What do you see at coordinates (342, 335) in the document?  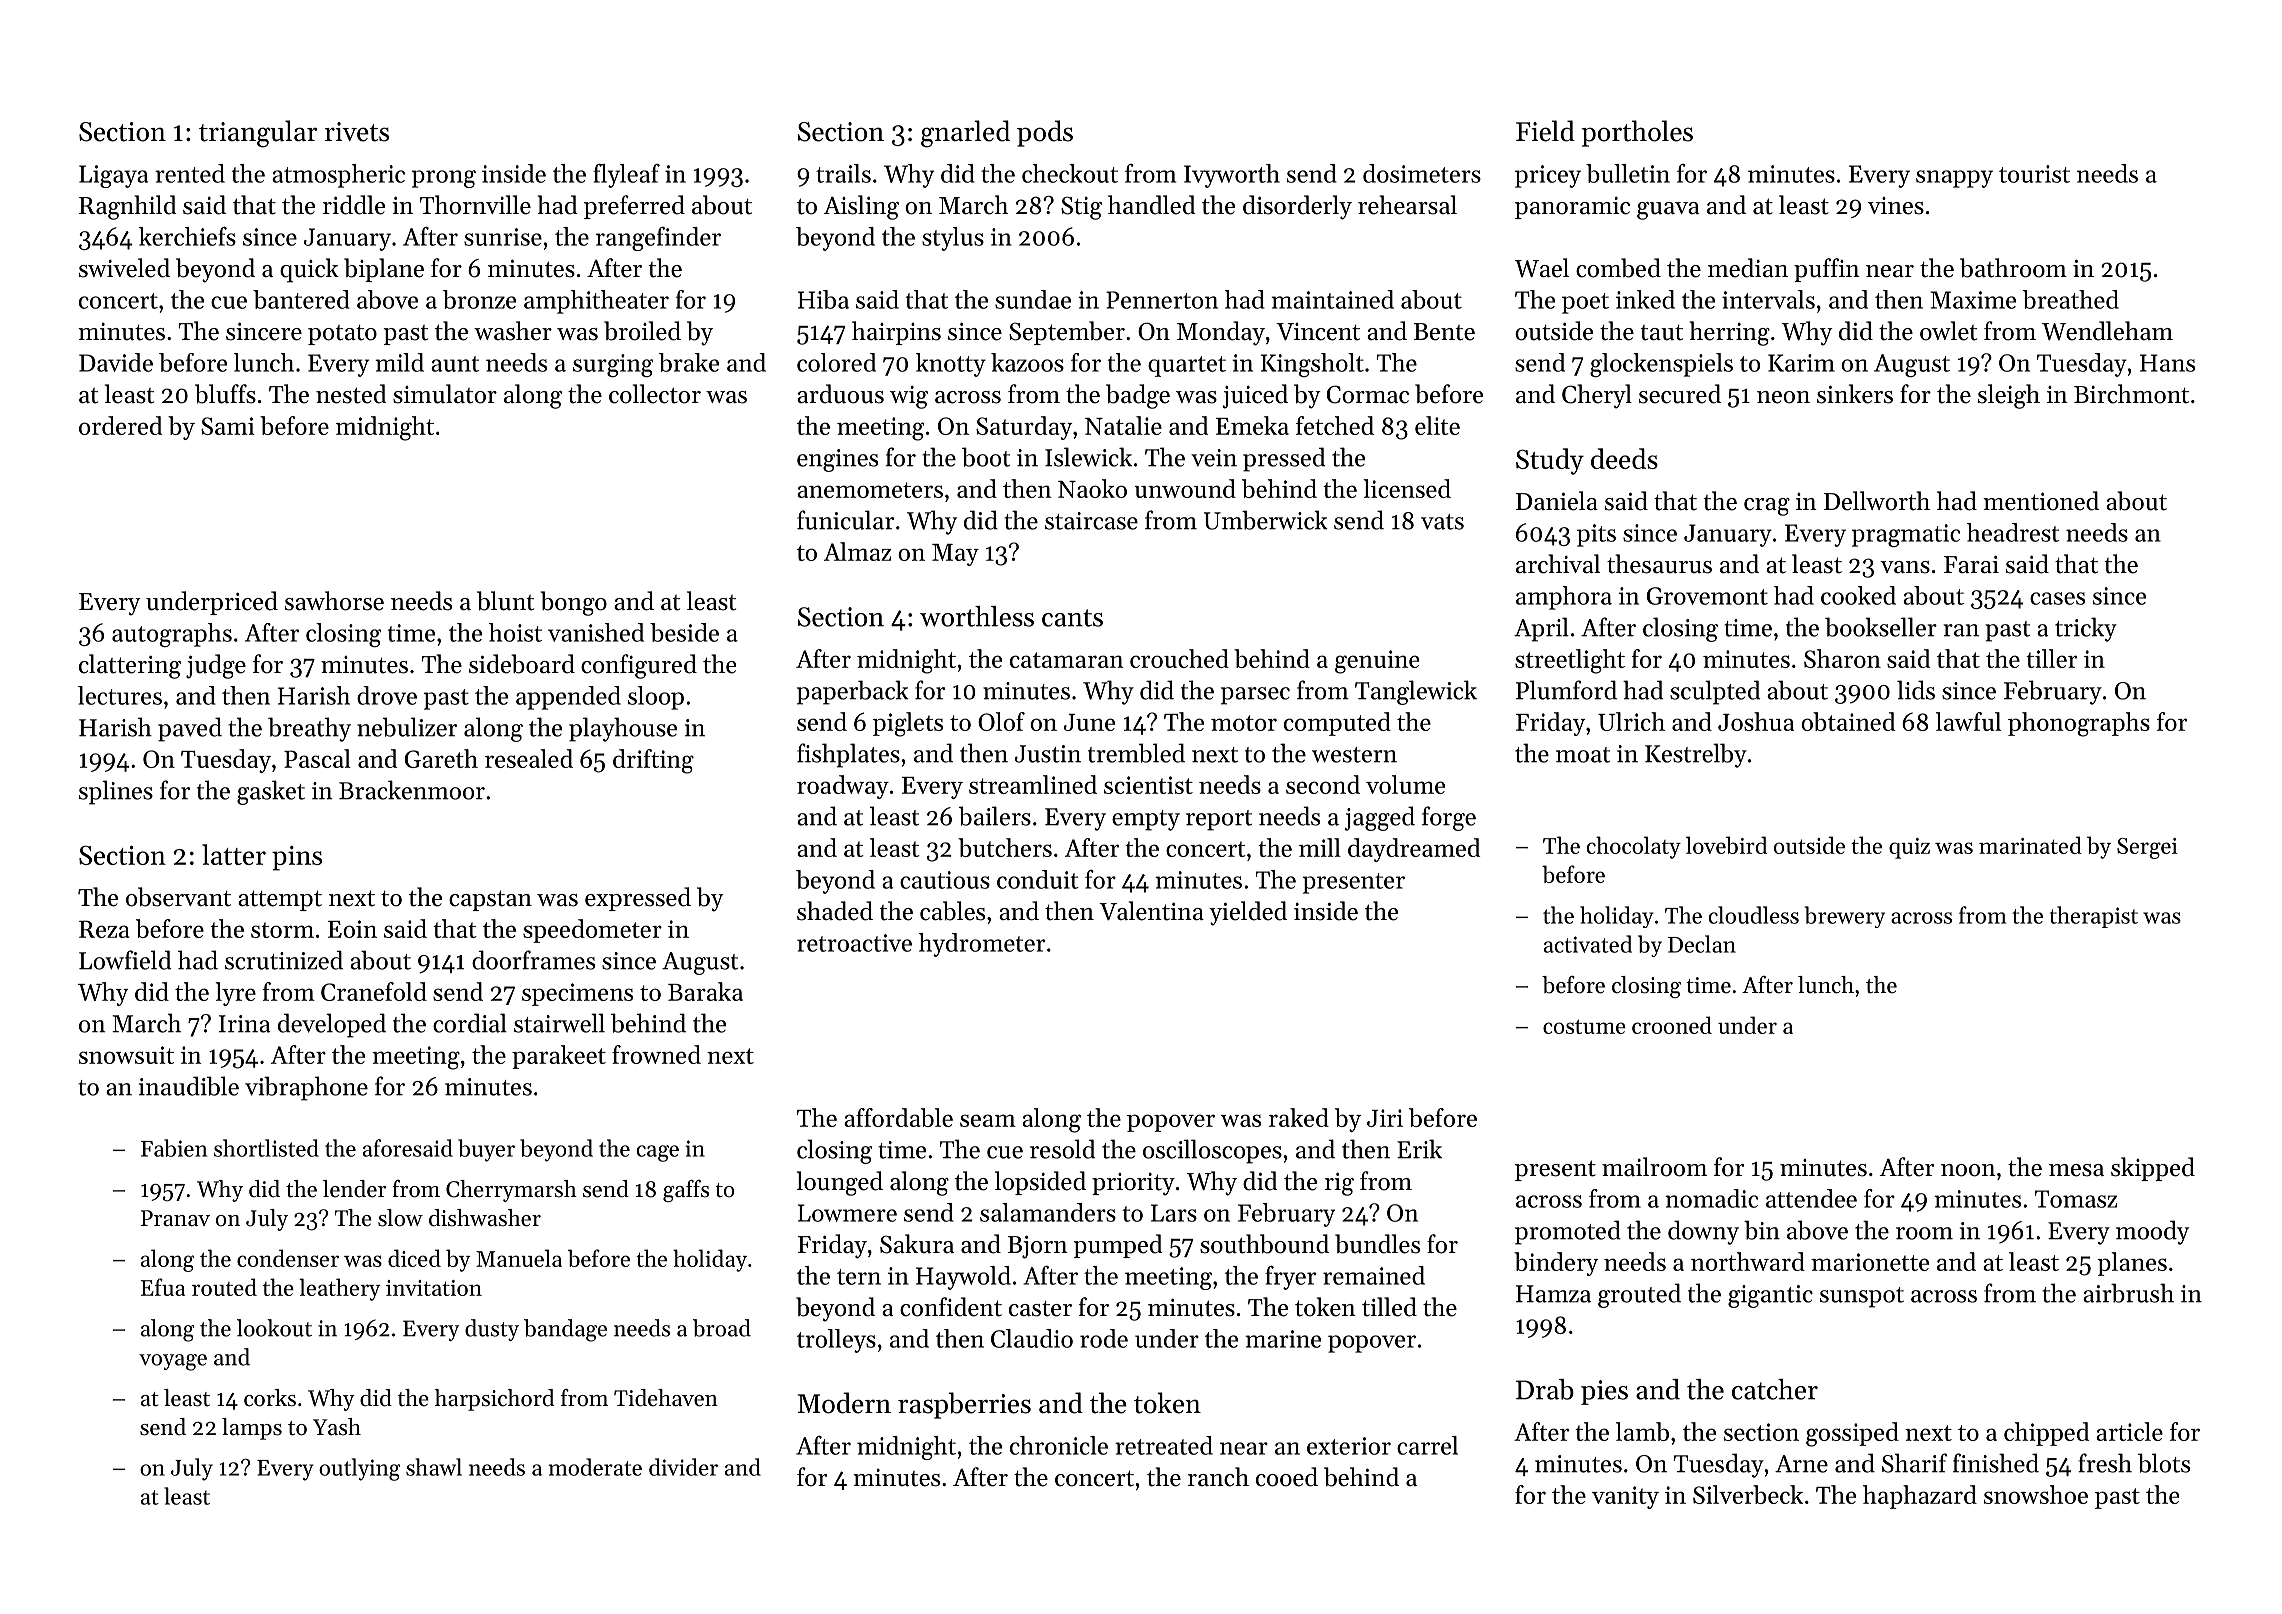 I see `potato` at bounding box center [342, 335].
